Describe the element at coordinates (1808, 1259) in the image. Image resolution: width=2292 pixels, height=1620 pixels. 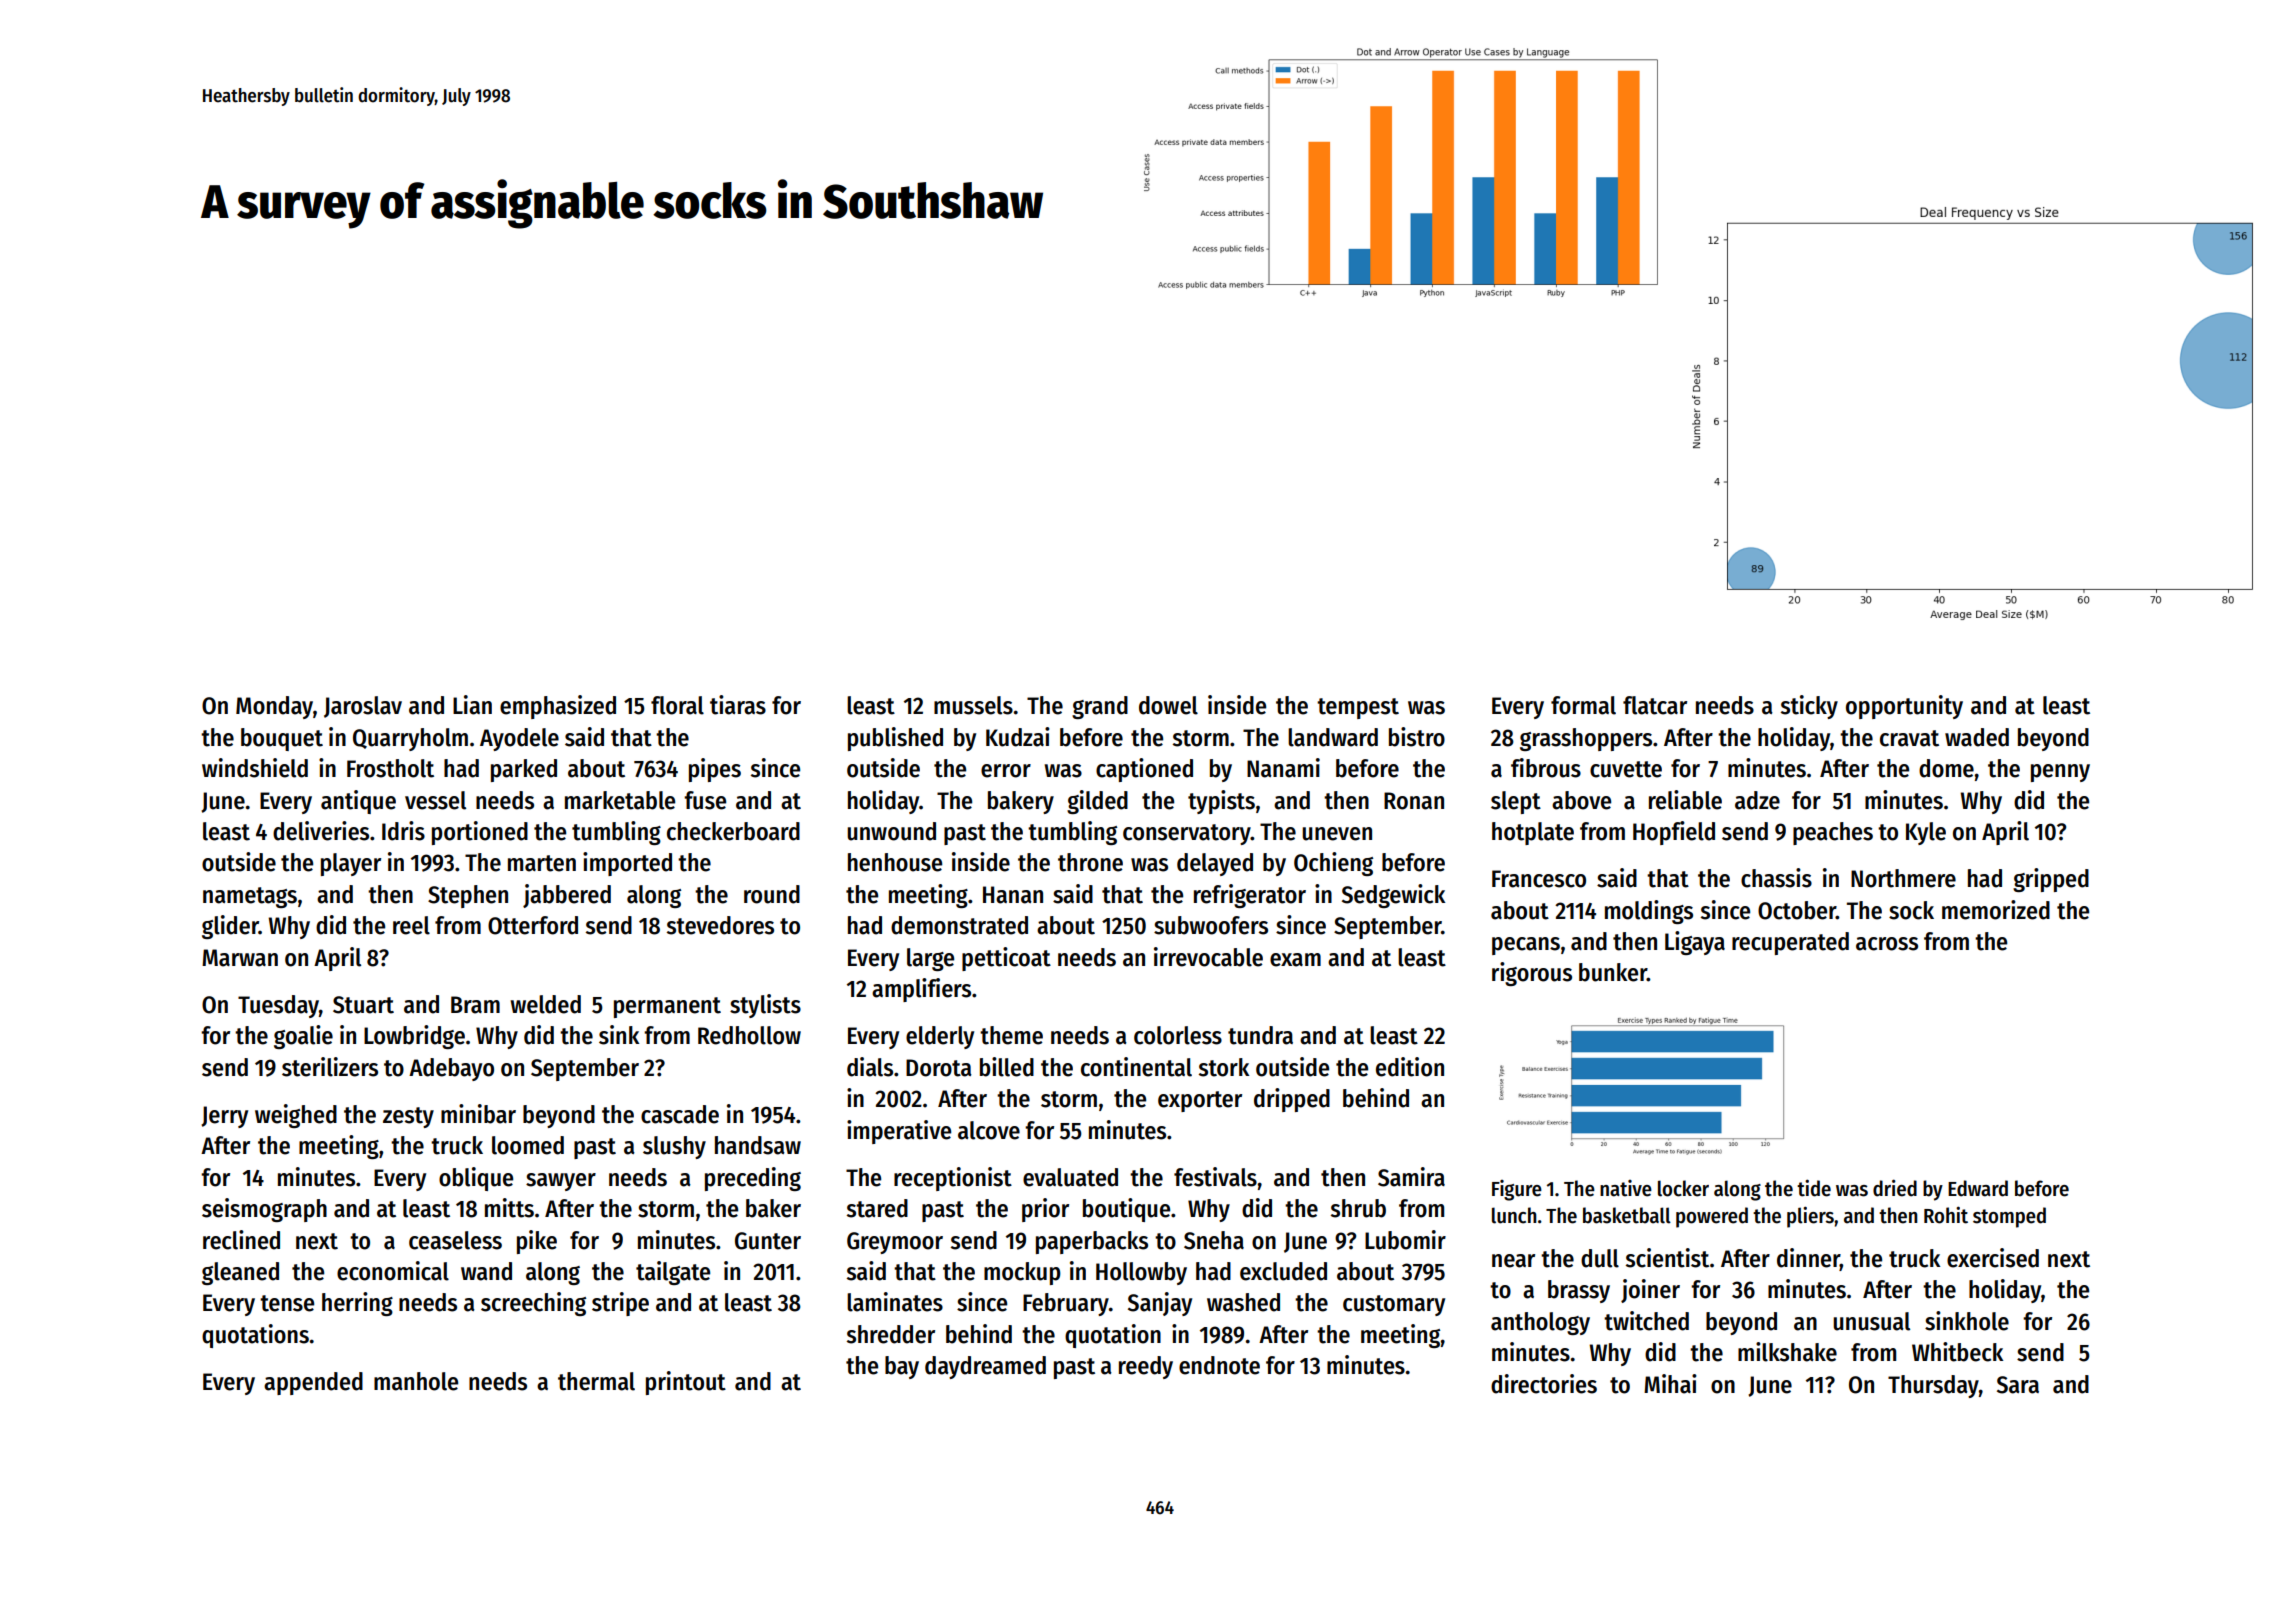
I see `dinner` at that location.
